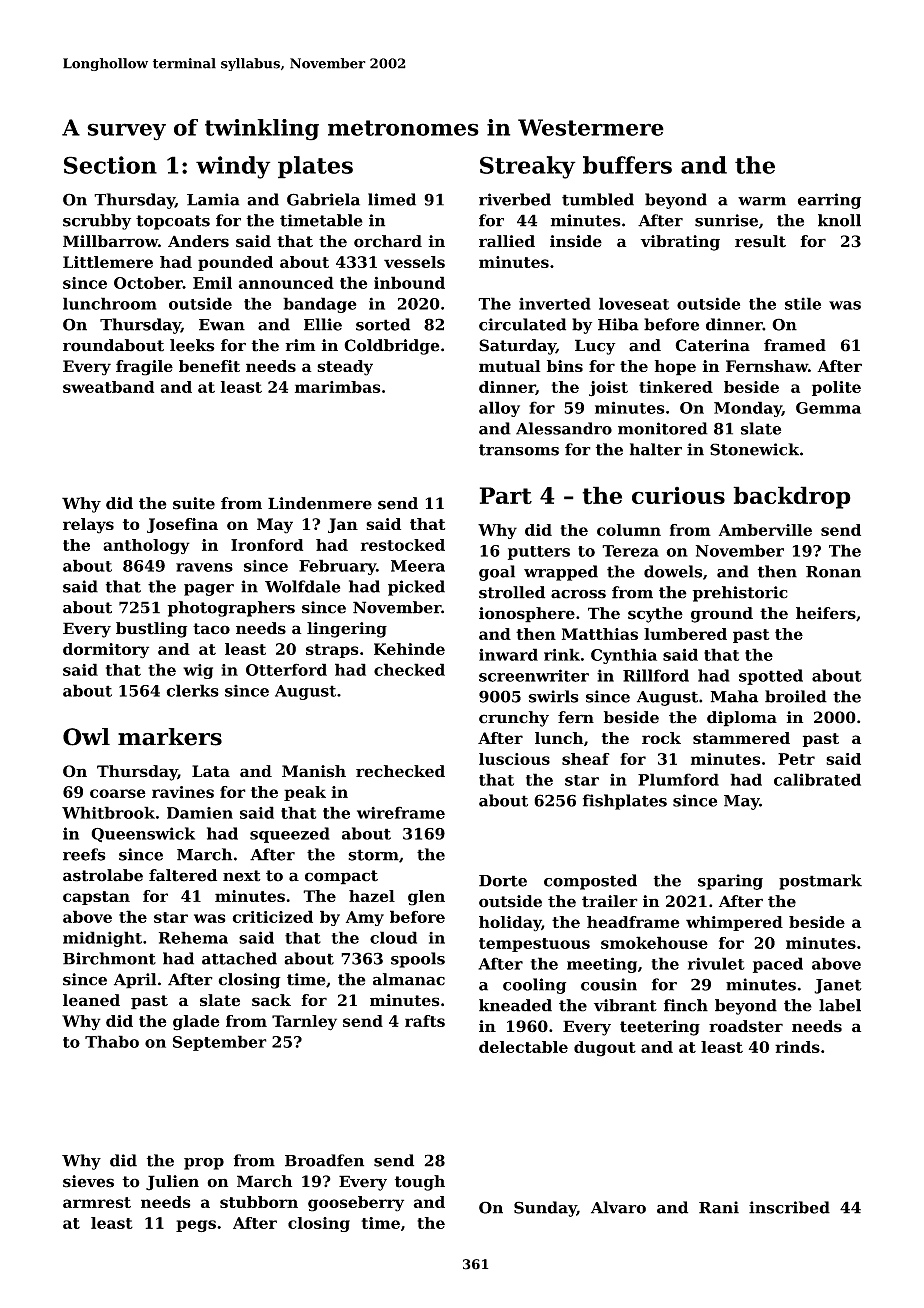 This screenshot has height=1308, width=924. What do you see at coordinates (605, 1049) in the screenshot?
I see `dugout` at bounding box center [605, 1049].
